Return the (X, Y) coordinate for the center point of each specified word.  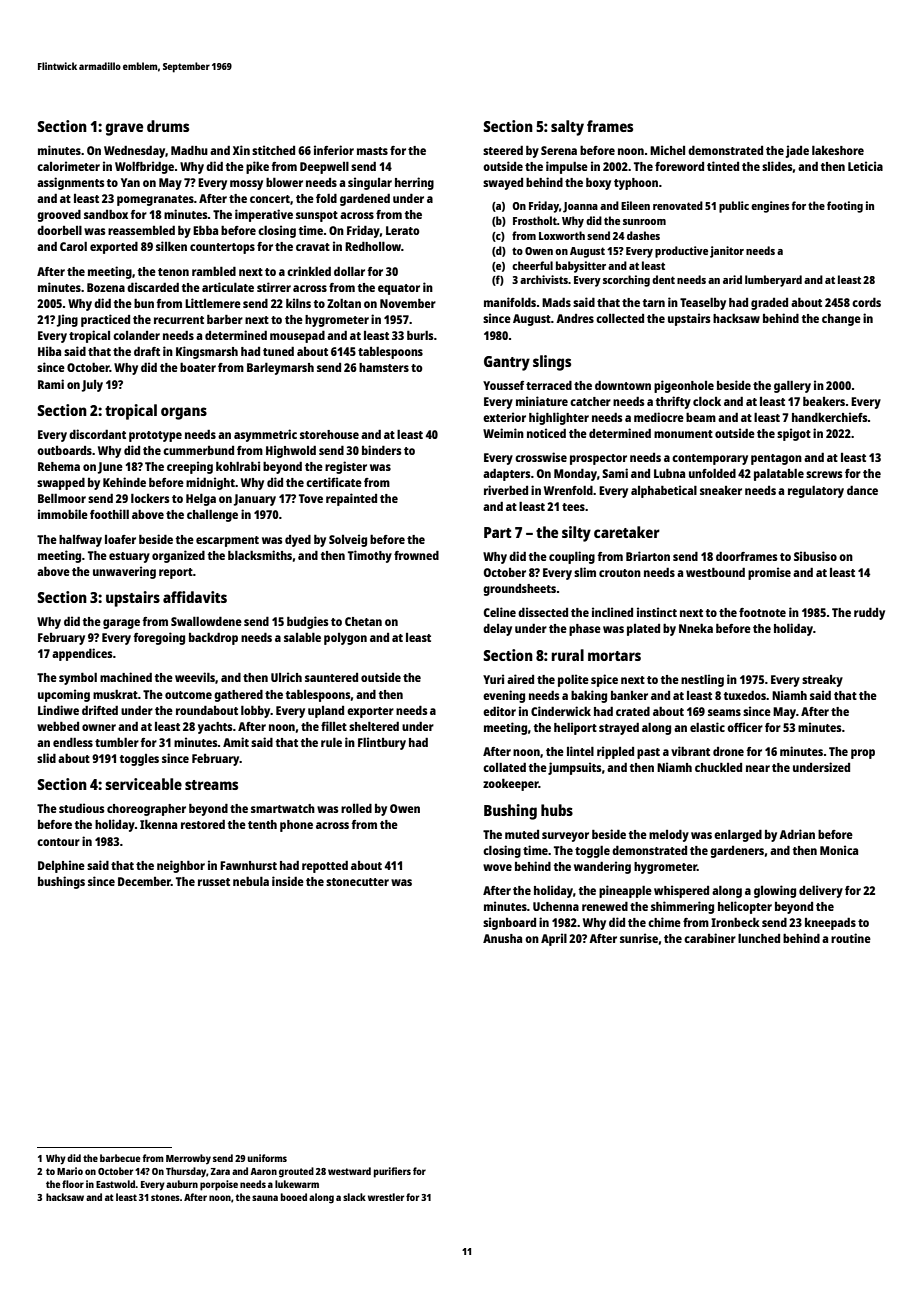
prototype (155, 436)
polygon (345, 639)
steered (503, 150)
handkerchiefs (830, 417)
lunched (759, 938)
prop (863, 754)
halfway (80, 541)
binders (381, 450)
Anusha (502, 938)
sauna (265, 1198)
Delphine (61, 866)
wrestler (386, 1197)
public (734, 207)
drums (168, 126)
